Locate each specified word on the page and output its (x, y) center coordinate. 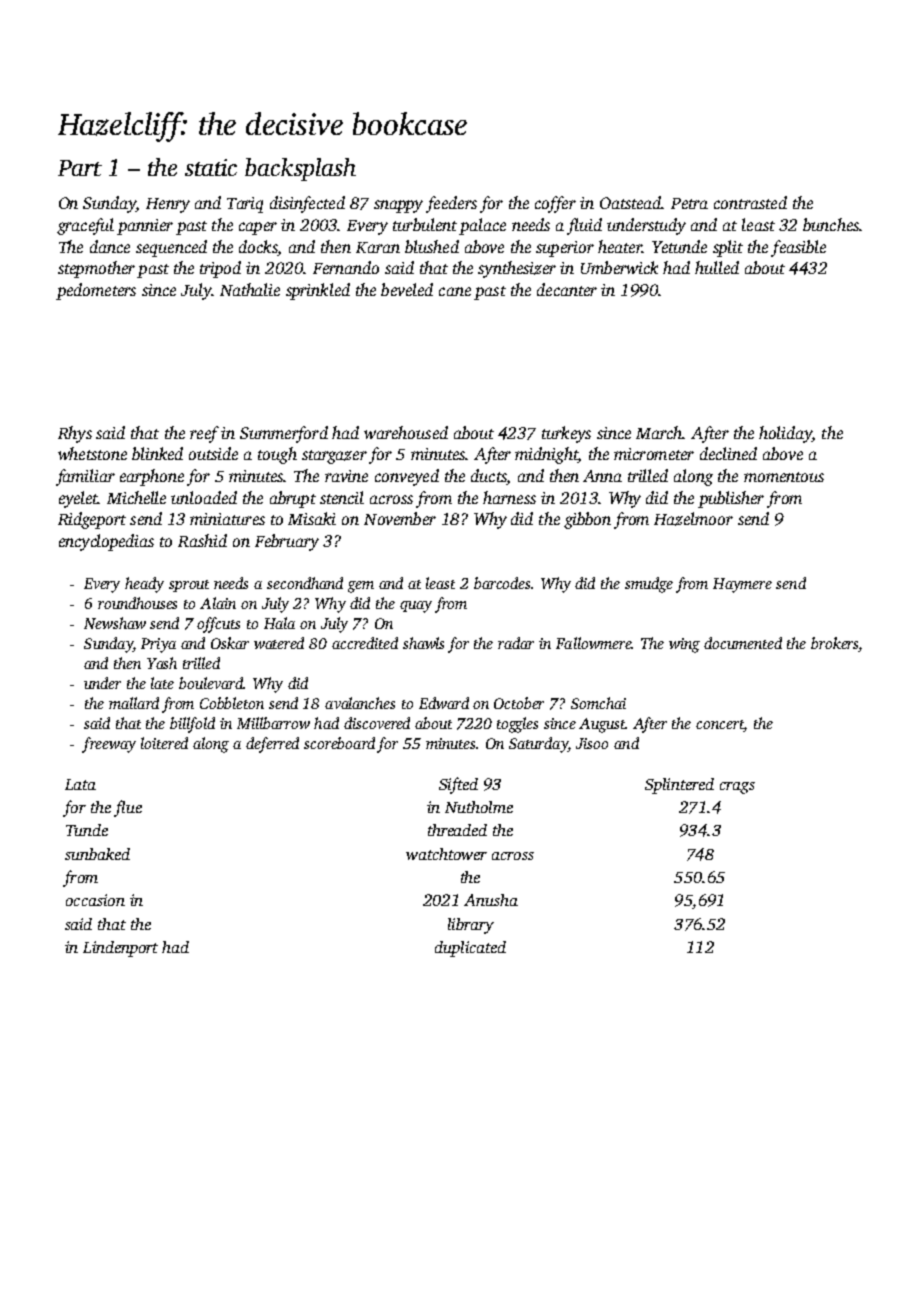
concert (720, 726)
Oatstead (630, 202)
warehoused (406, 432)
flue (128, 808)
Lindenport (120, 949)
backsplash (300, 169)
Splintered (679, 786)
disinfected (307, 204)
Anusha (491, 900)
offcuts (218, 625)
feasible (798, 248)
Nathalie (250, 289)
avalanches (360, 703)
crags (737, 788)
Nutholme (479, 807)
